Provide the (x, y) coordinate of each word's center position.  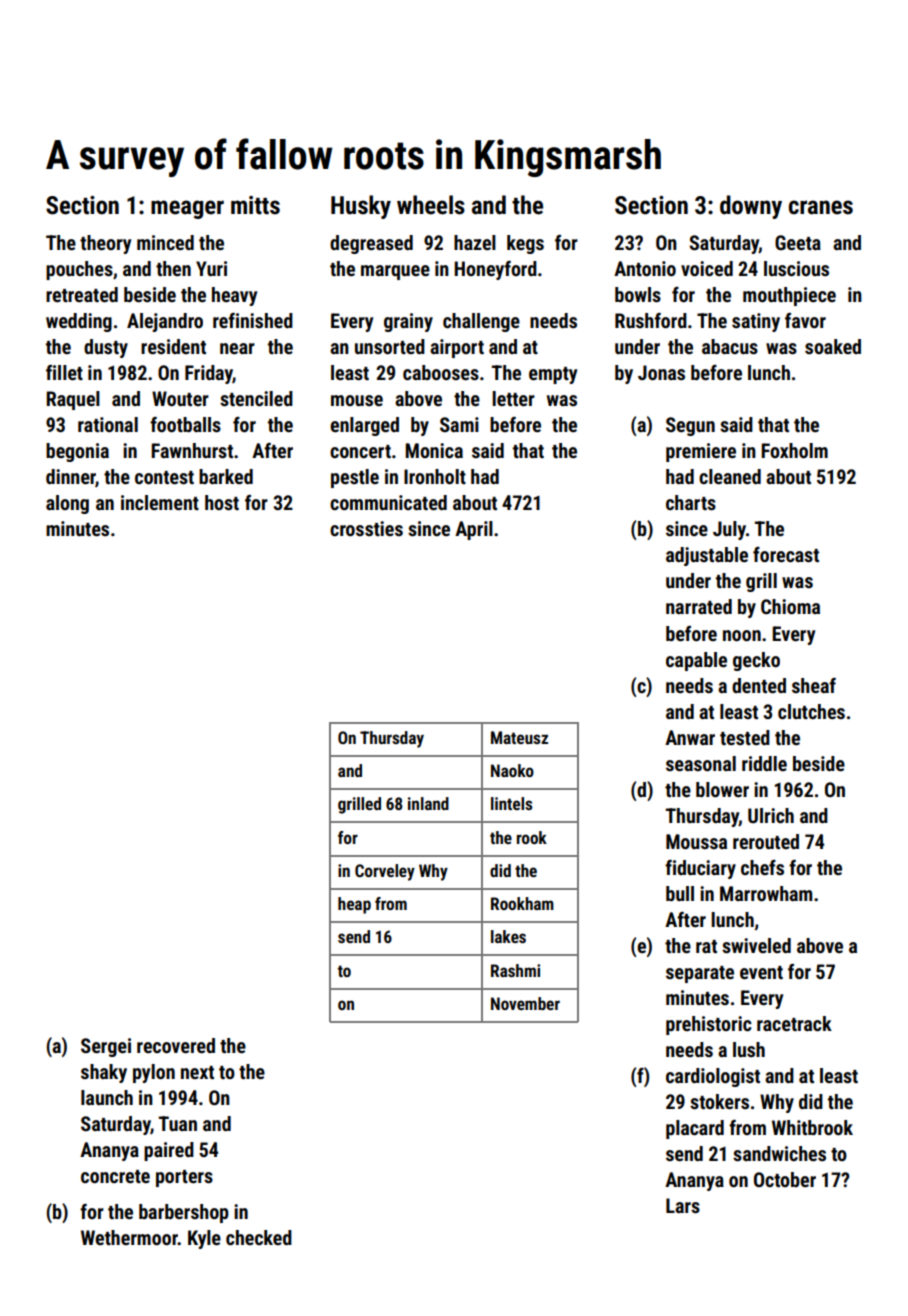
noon (742, 635)
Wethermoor (129, 1237)
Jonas (661, 372)
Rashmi (515, 970)
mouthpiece (789, 296)
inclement (160, 502)
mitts (255, 205)
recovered (176, 1045)
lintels (512, 803)
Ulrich (771, 815)
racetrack (794, 1023)
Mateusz (519, 737)
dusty (106, 348)
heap (354, 905)
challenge (481, 322)
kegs (525, 244)
